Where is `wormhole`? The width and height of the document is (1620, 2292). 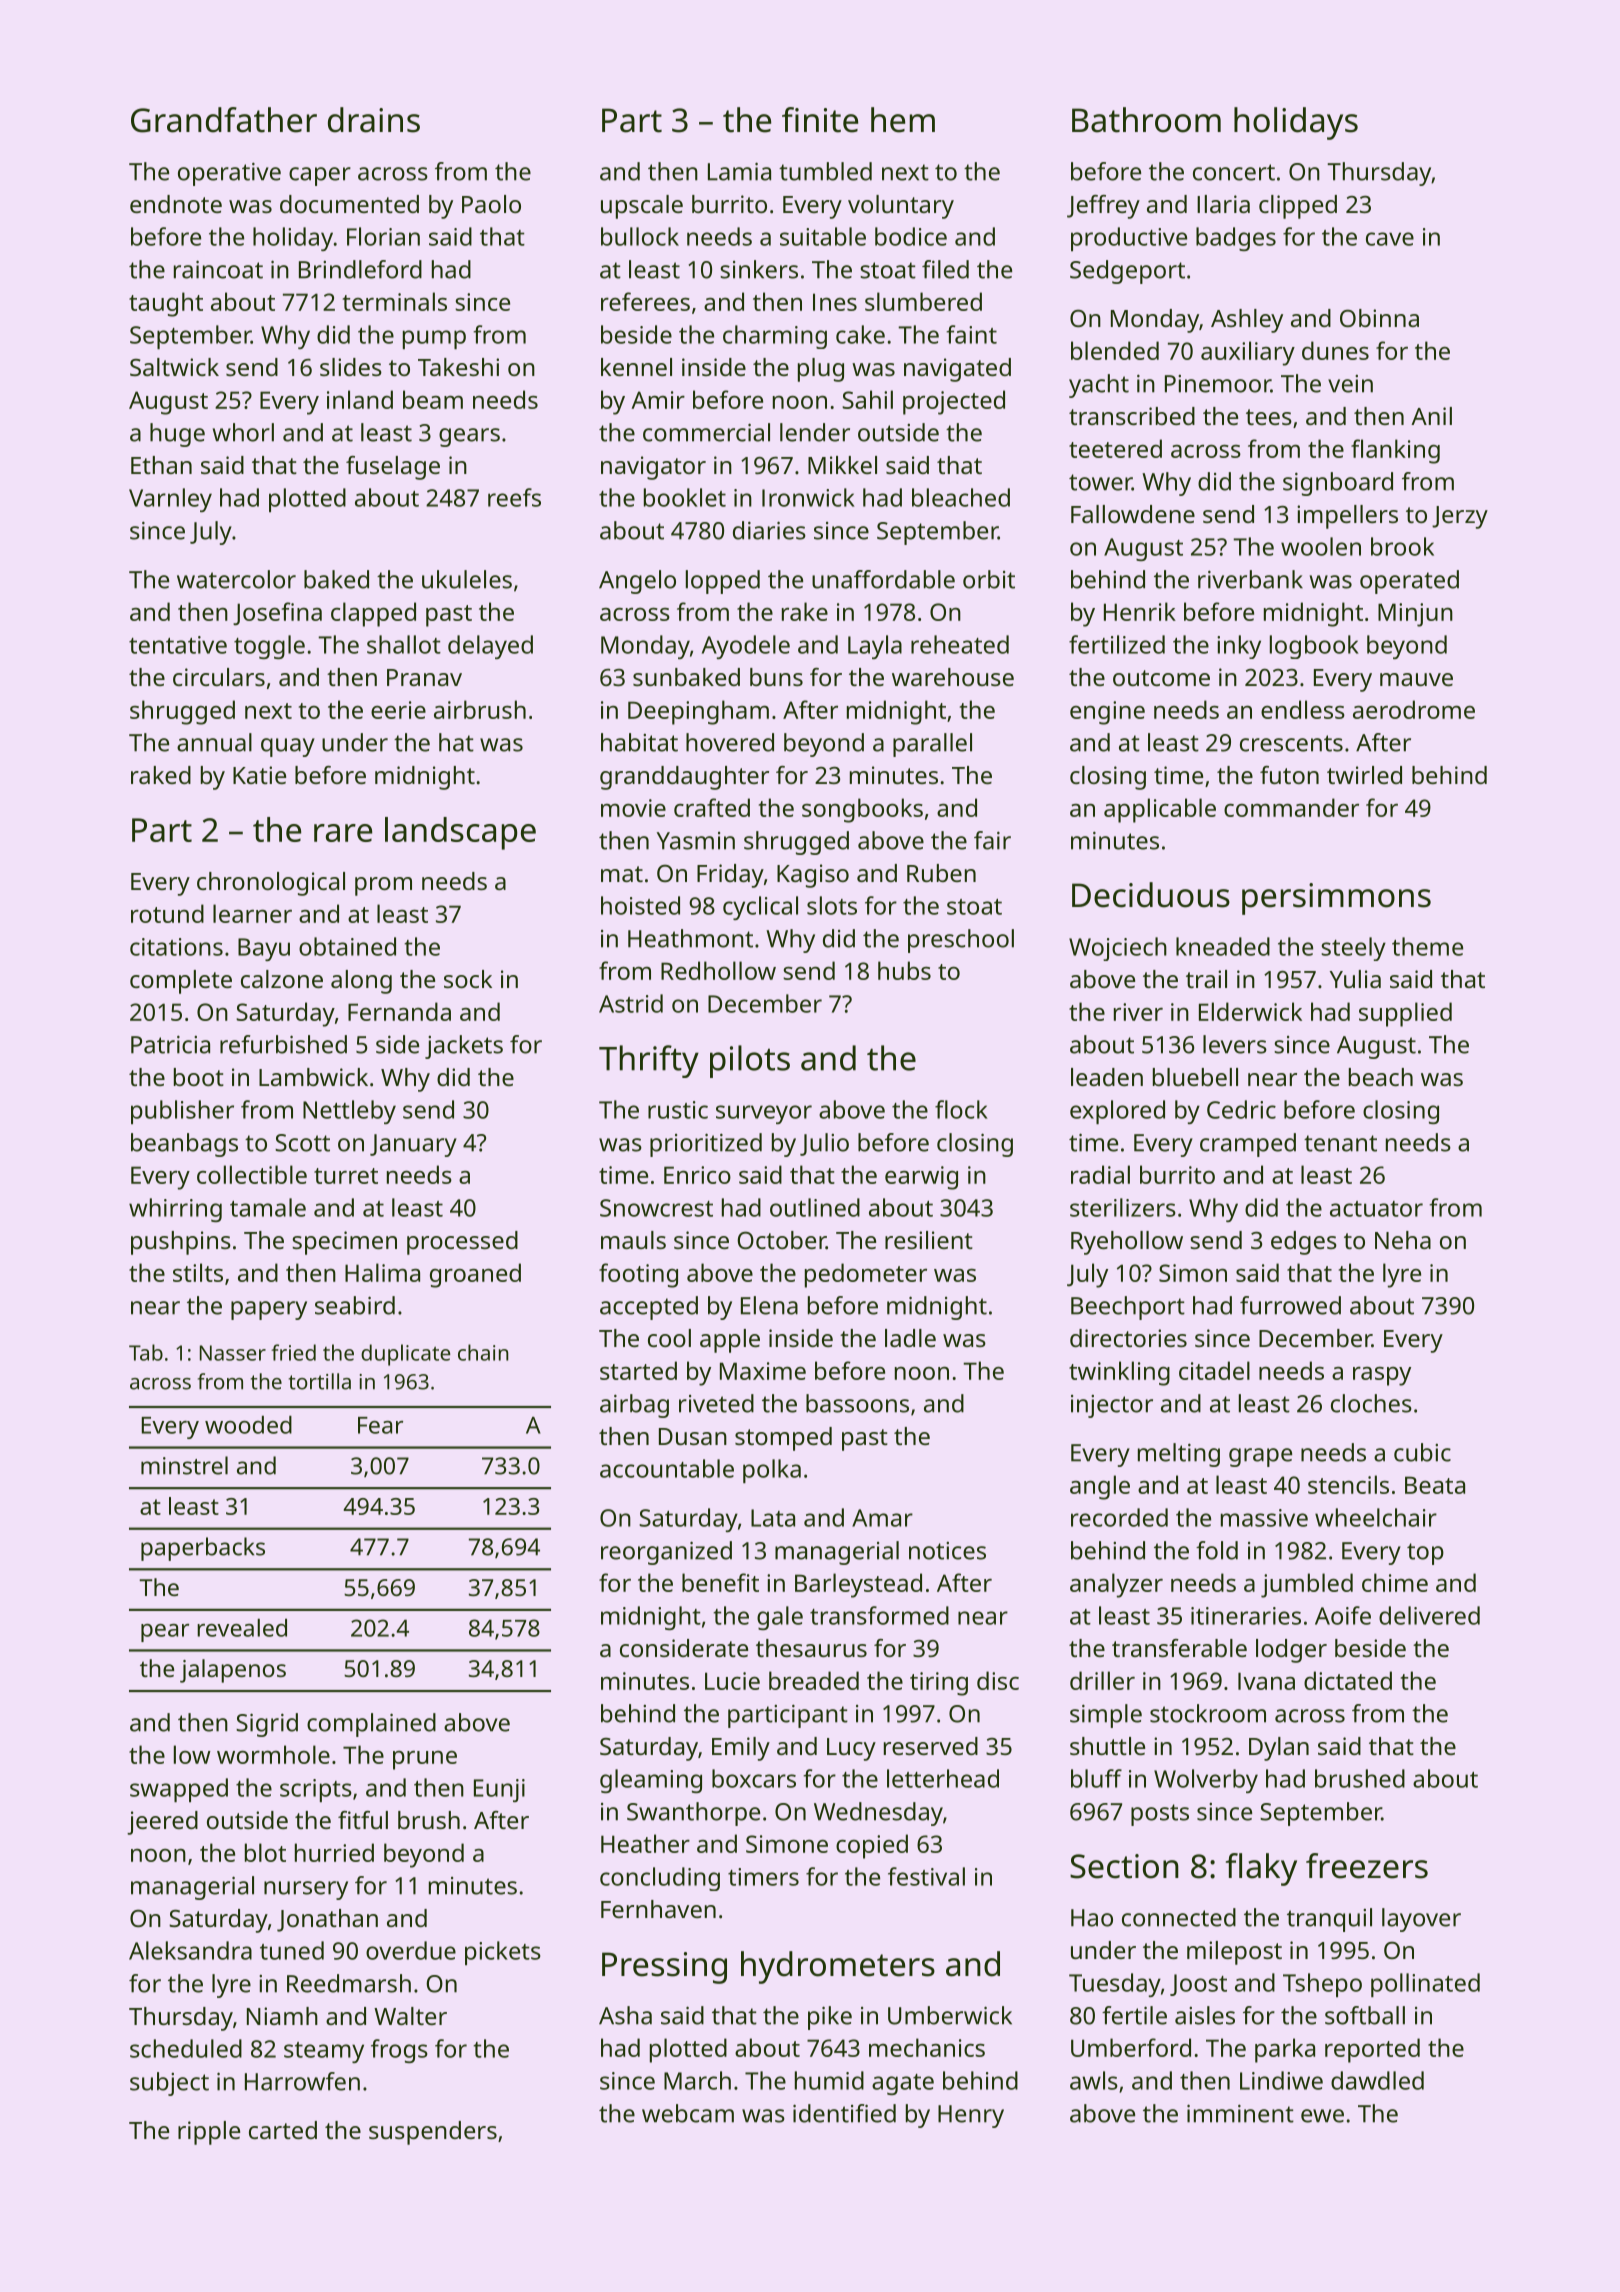 wormhole is located at coordinates (273, 1754).
